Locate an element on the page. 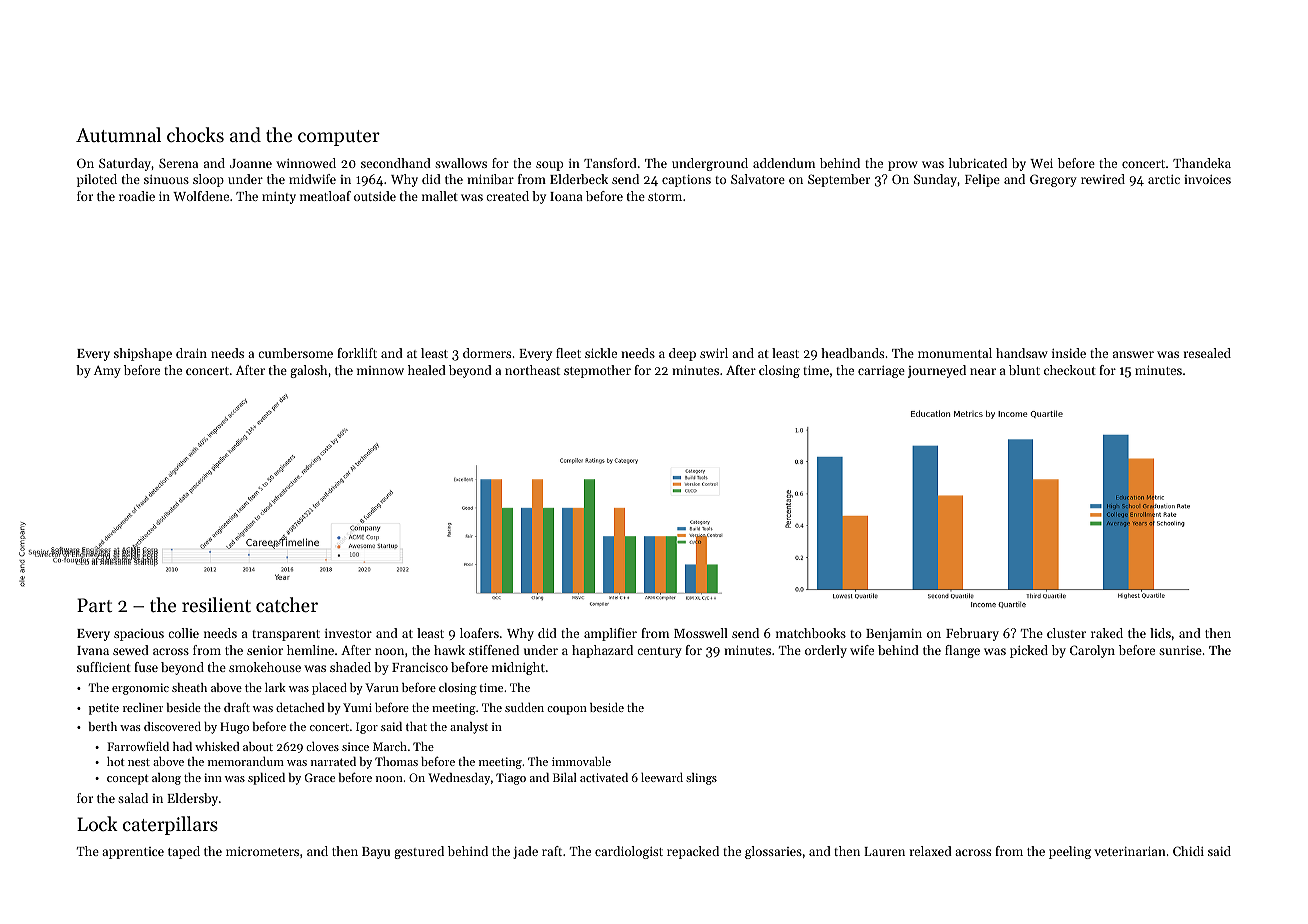 The image size is (1308, 924). catcher is located at coordinates (287, 604).
